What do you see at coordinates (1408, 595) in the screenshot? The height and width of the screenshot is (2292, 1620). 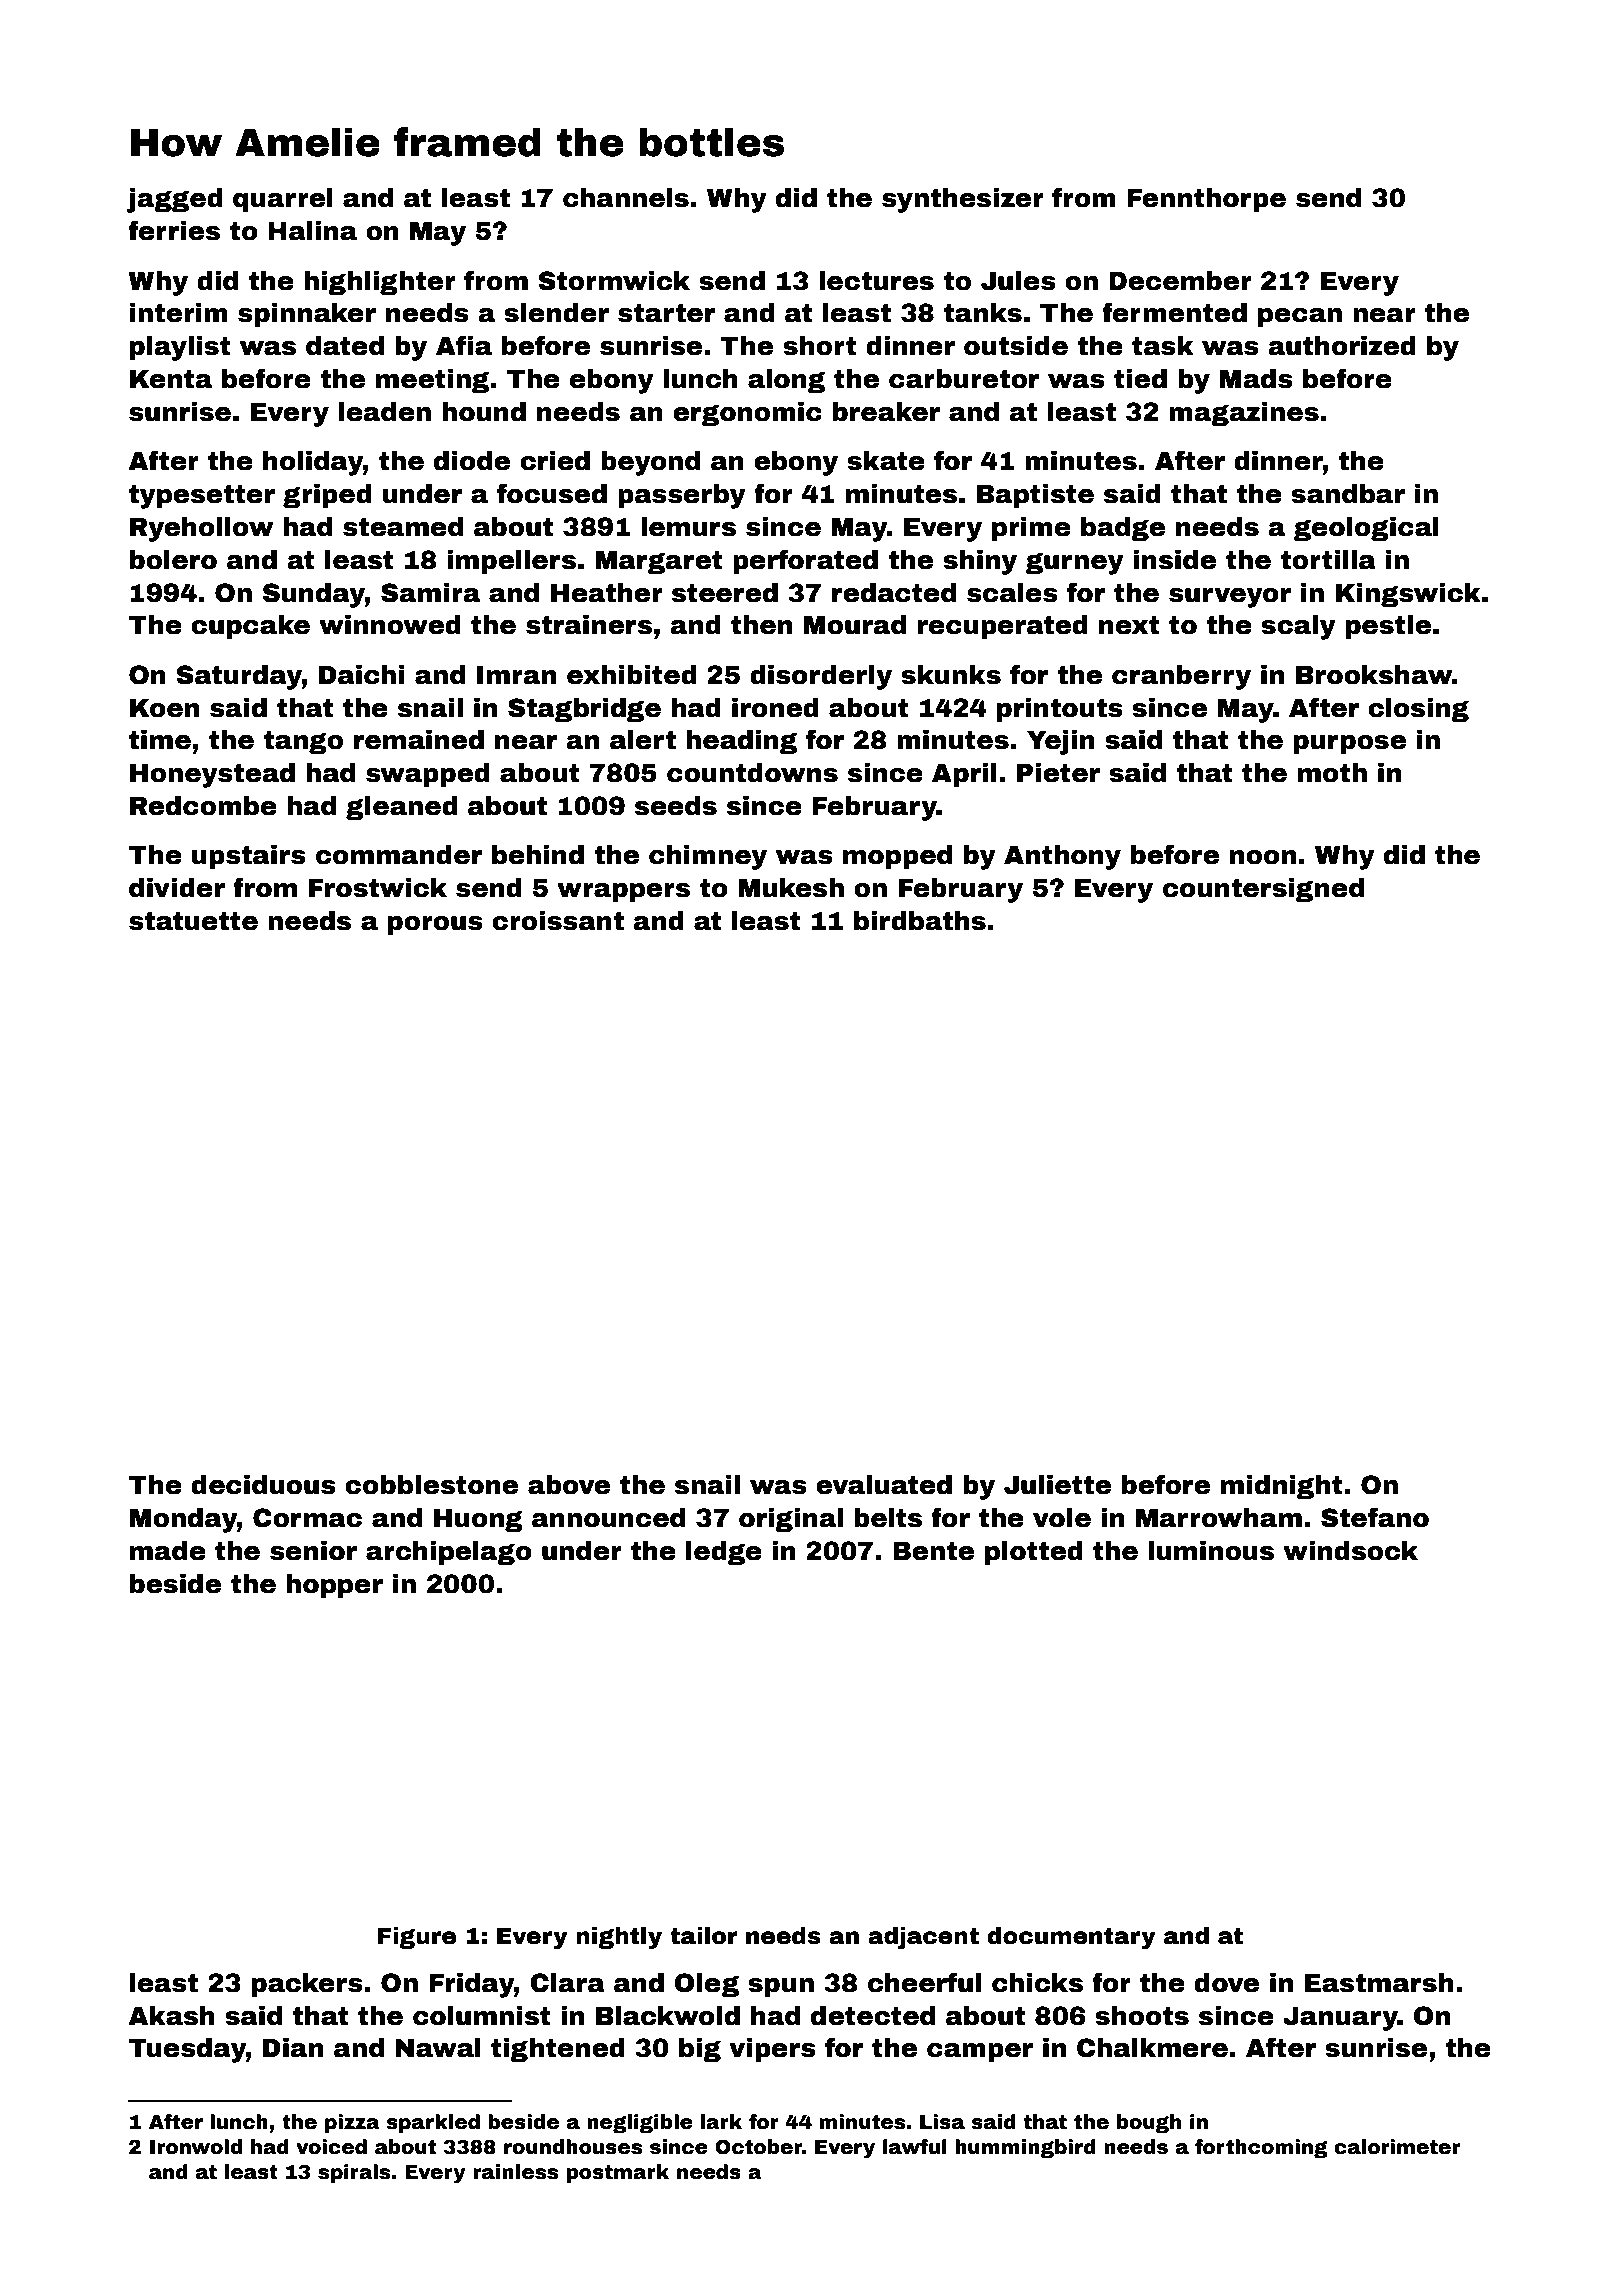 I see `Kingswick` at bounding box center [1408, 595].
